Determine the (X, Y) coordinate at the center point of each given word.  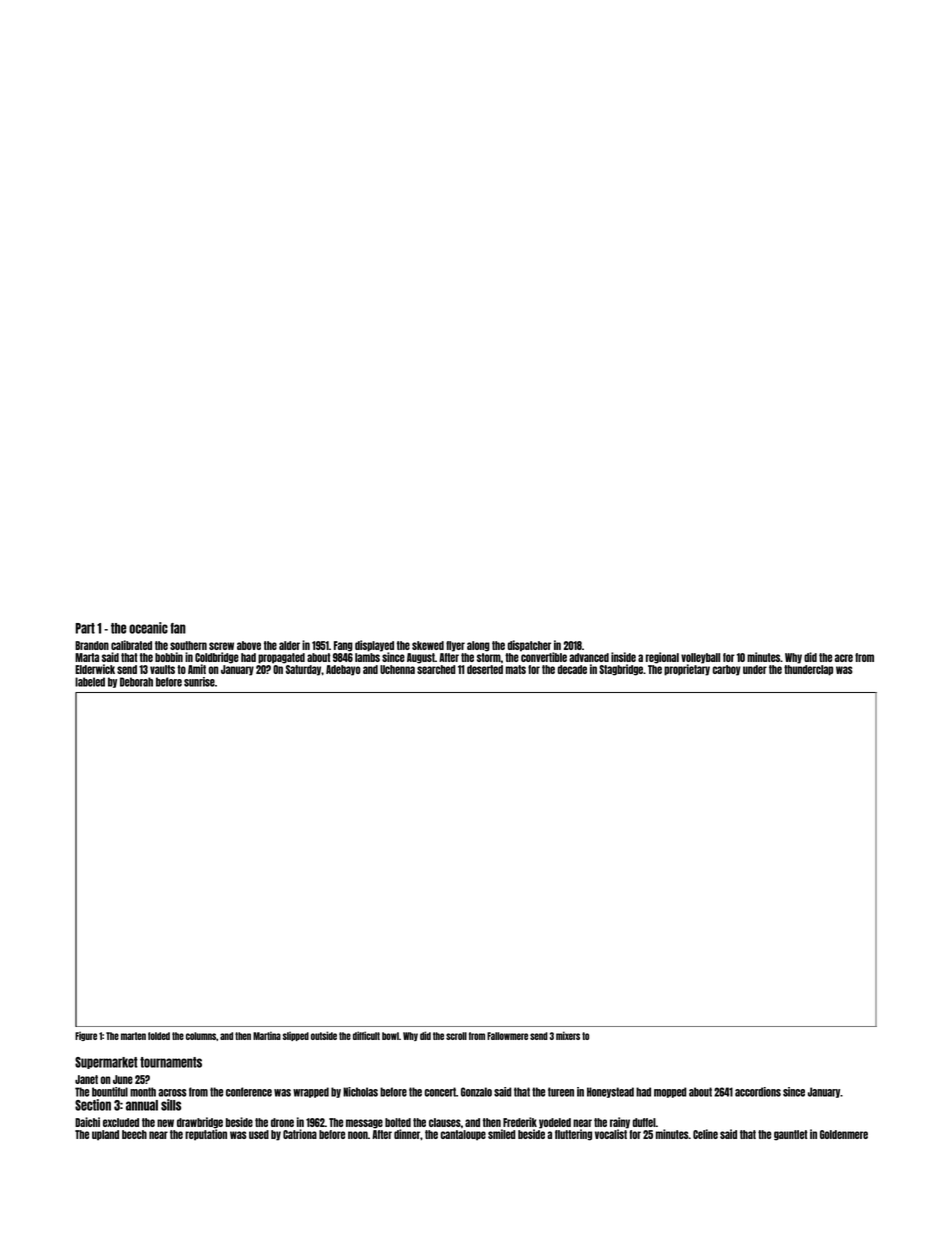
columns (201, 1036)
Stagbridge (621, 670)
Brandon (92, 645)
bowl (390, 1036)
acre (844, 658)
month (143, 1092)
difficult (366, 1035)
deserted (485, 669)
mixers (568, 1035)
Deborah (136, 682)
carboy (727, 670)
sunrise (199, 682)
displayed (374, 646)
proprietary (687, 670)
